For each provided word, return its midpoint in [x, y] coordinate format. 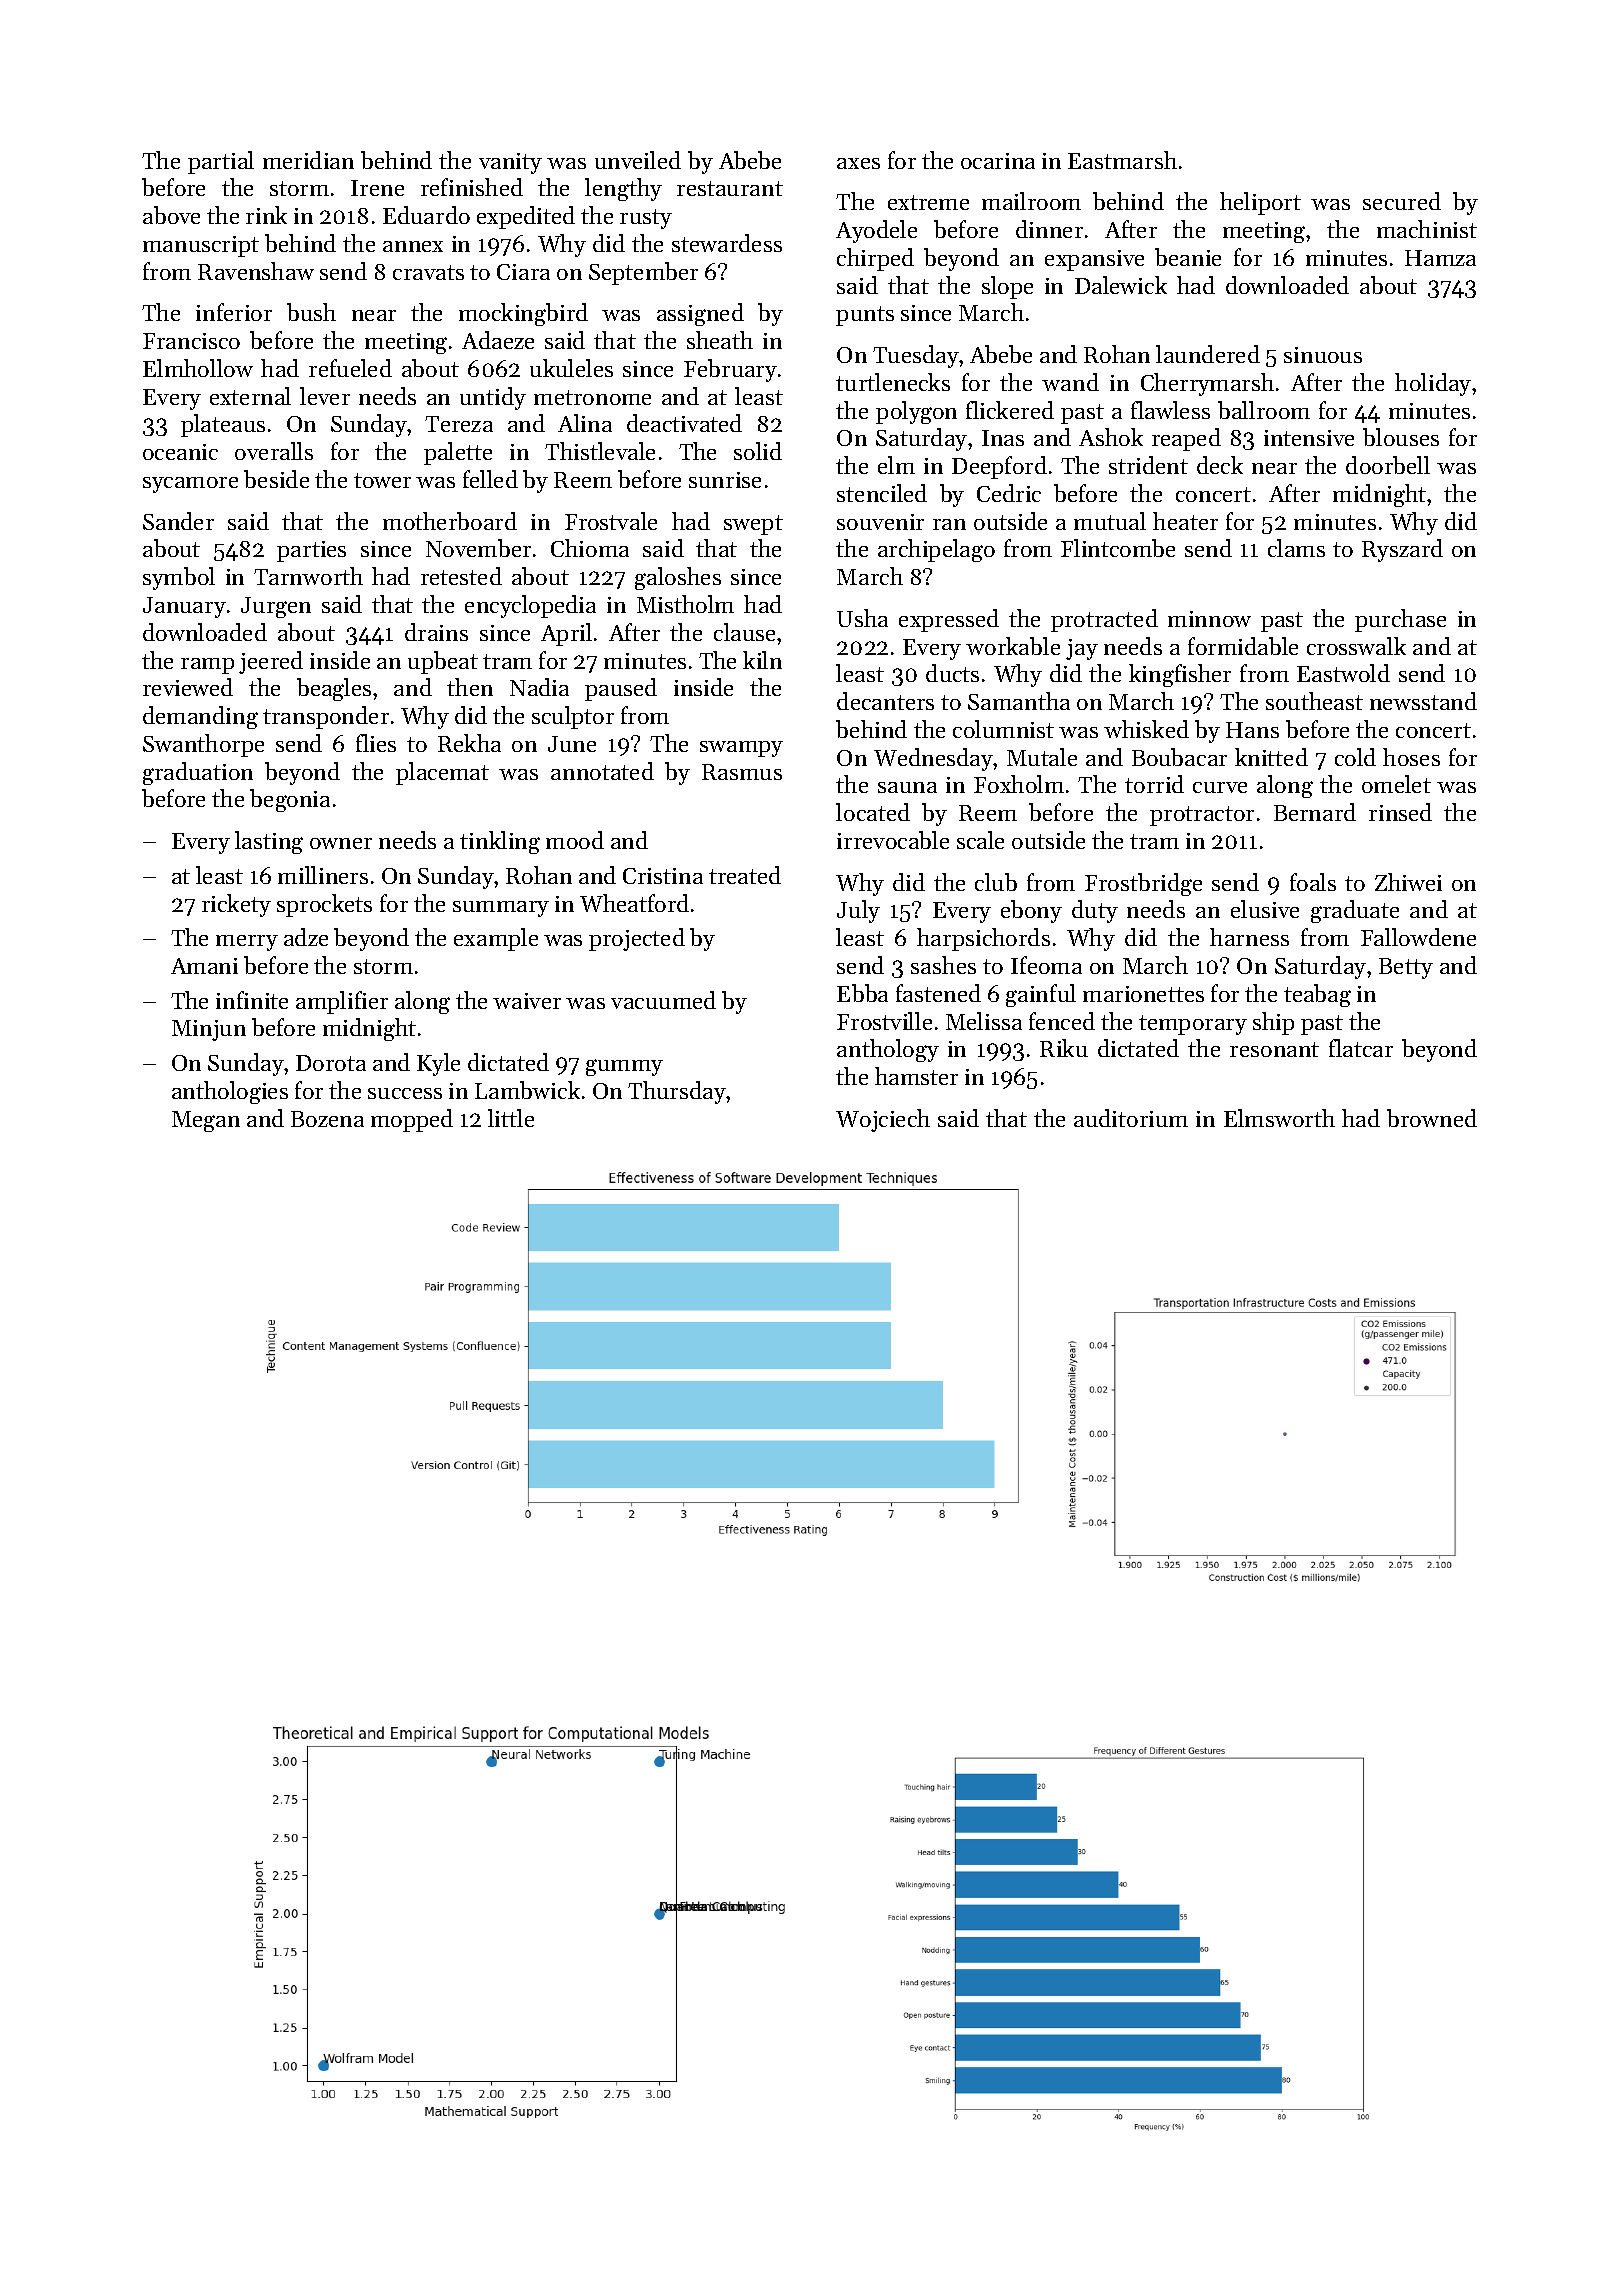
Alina [585, 423]
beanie [1188, 257]
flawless [1170, 410]
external [250, 396]
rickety [236, 905]
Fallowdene [1418, 937]
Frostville [884, 1021]
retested [461, 576]
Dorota [331, 1063]
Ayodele [876, 231]
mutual [1110, 521]
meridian [308, 160]
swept [753, 525]
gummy [624, 1067]
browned [1432, 1118]
